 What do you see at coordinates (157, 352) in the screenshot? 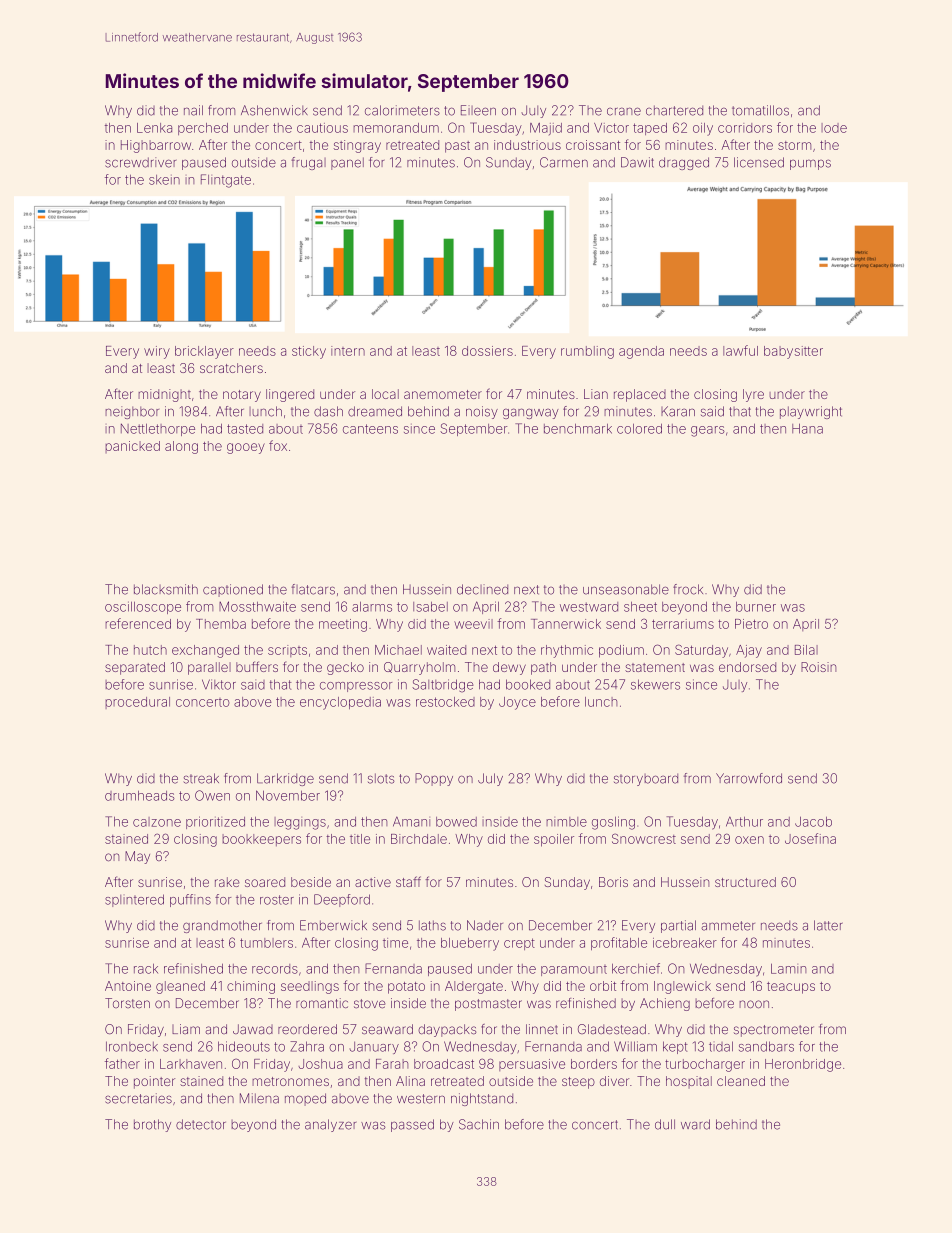
I see `wiry` at bounding box center [157, 352].
